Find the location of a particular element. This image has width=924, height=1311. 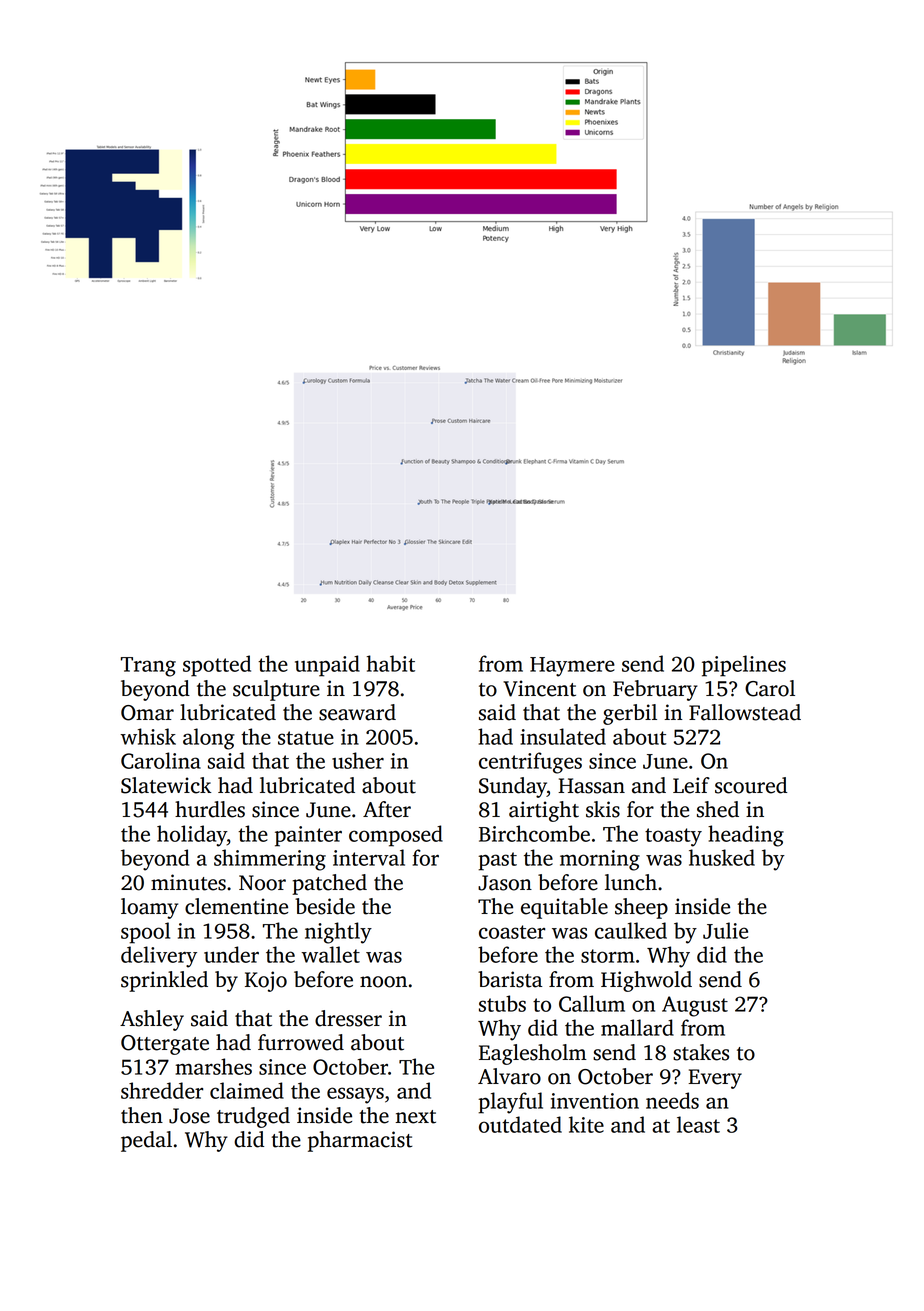

playful is located at coordinates (510, 1103).
